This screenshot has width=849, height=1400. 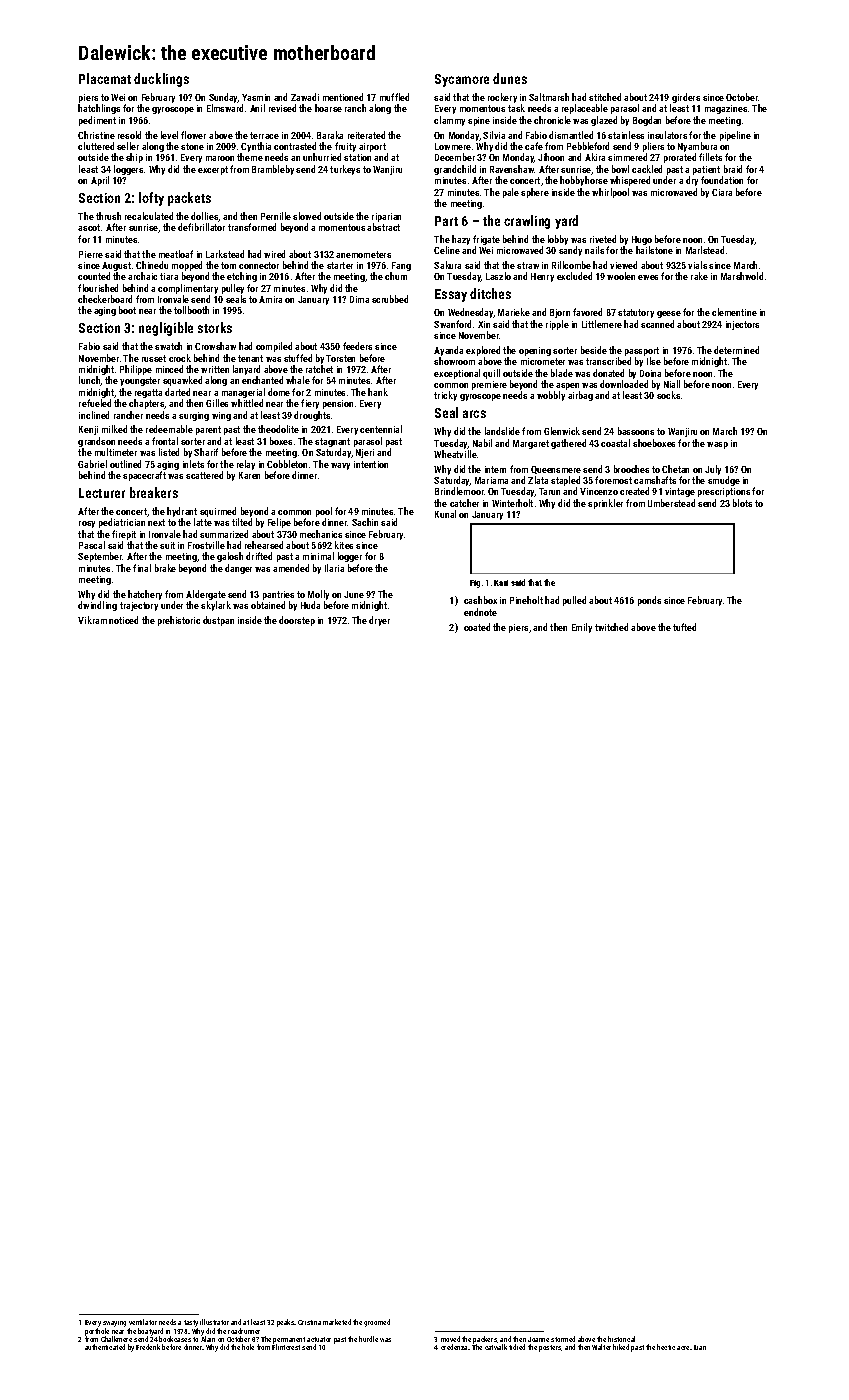 What do you see at coordinates (705, 250) in the screenshot?
I see `Marlstead` at bounding box center [705, 250].
